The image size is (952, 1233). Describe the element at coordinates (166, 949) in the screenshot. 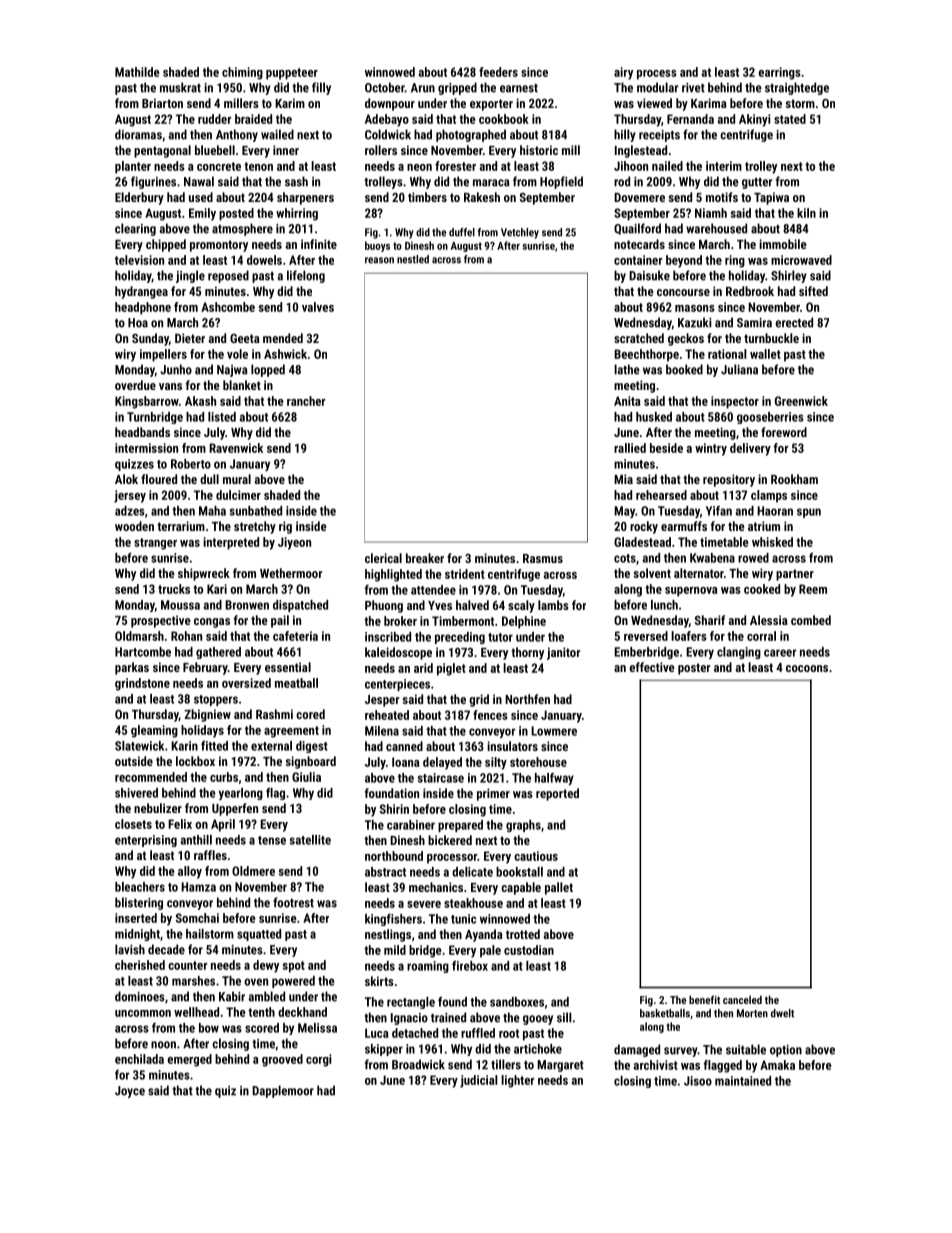

I see `decade` at that location.
